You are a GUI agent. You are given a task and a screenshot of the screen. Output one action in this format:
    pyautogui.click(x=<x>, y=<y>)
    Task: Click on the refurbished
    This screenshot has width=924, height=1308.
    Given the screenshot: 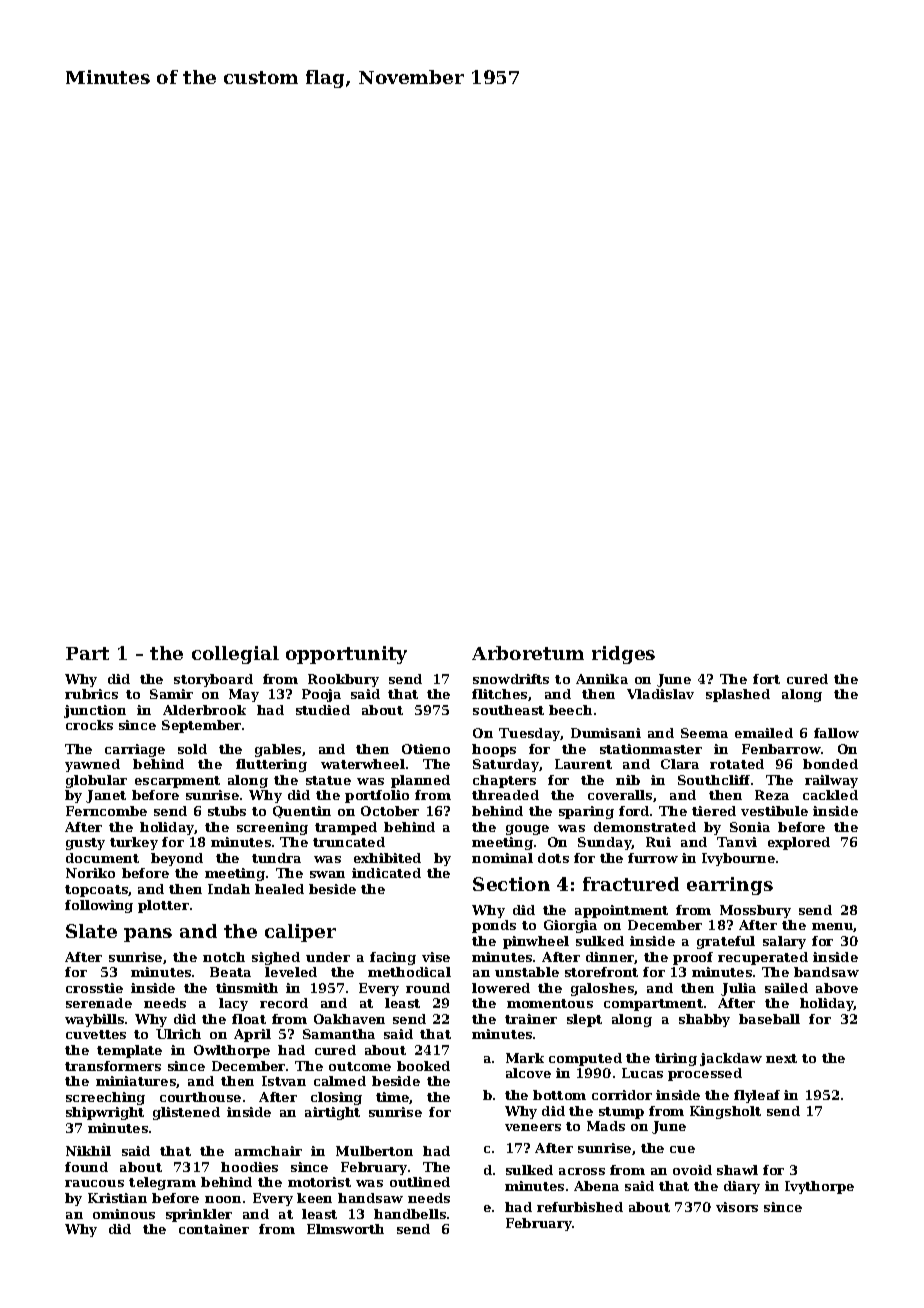 What is the action you would take?
    pyautogui.click(x=580, y=1207)
